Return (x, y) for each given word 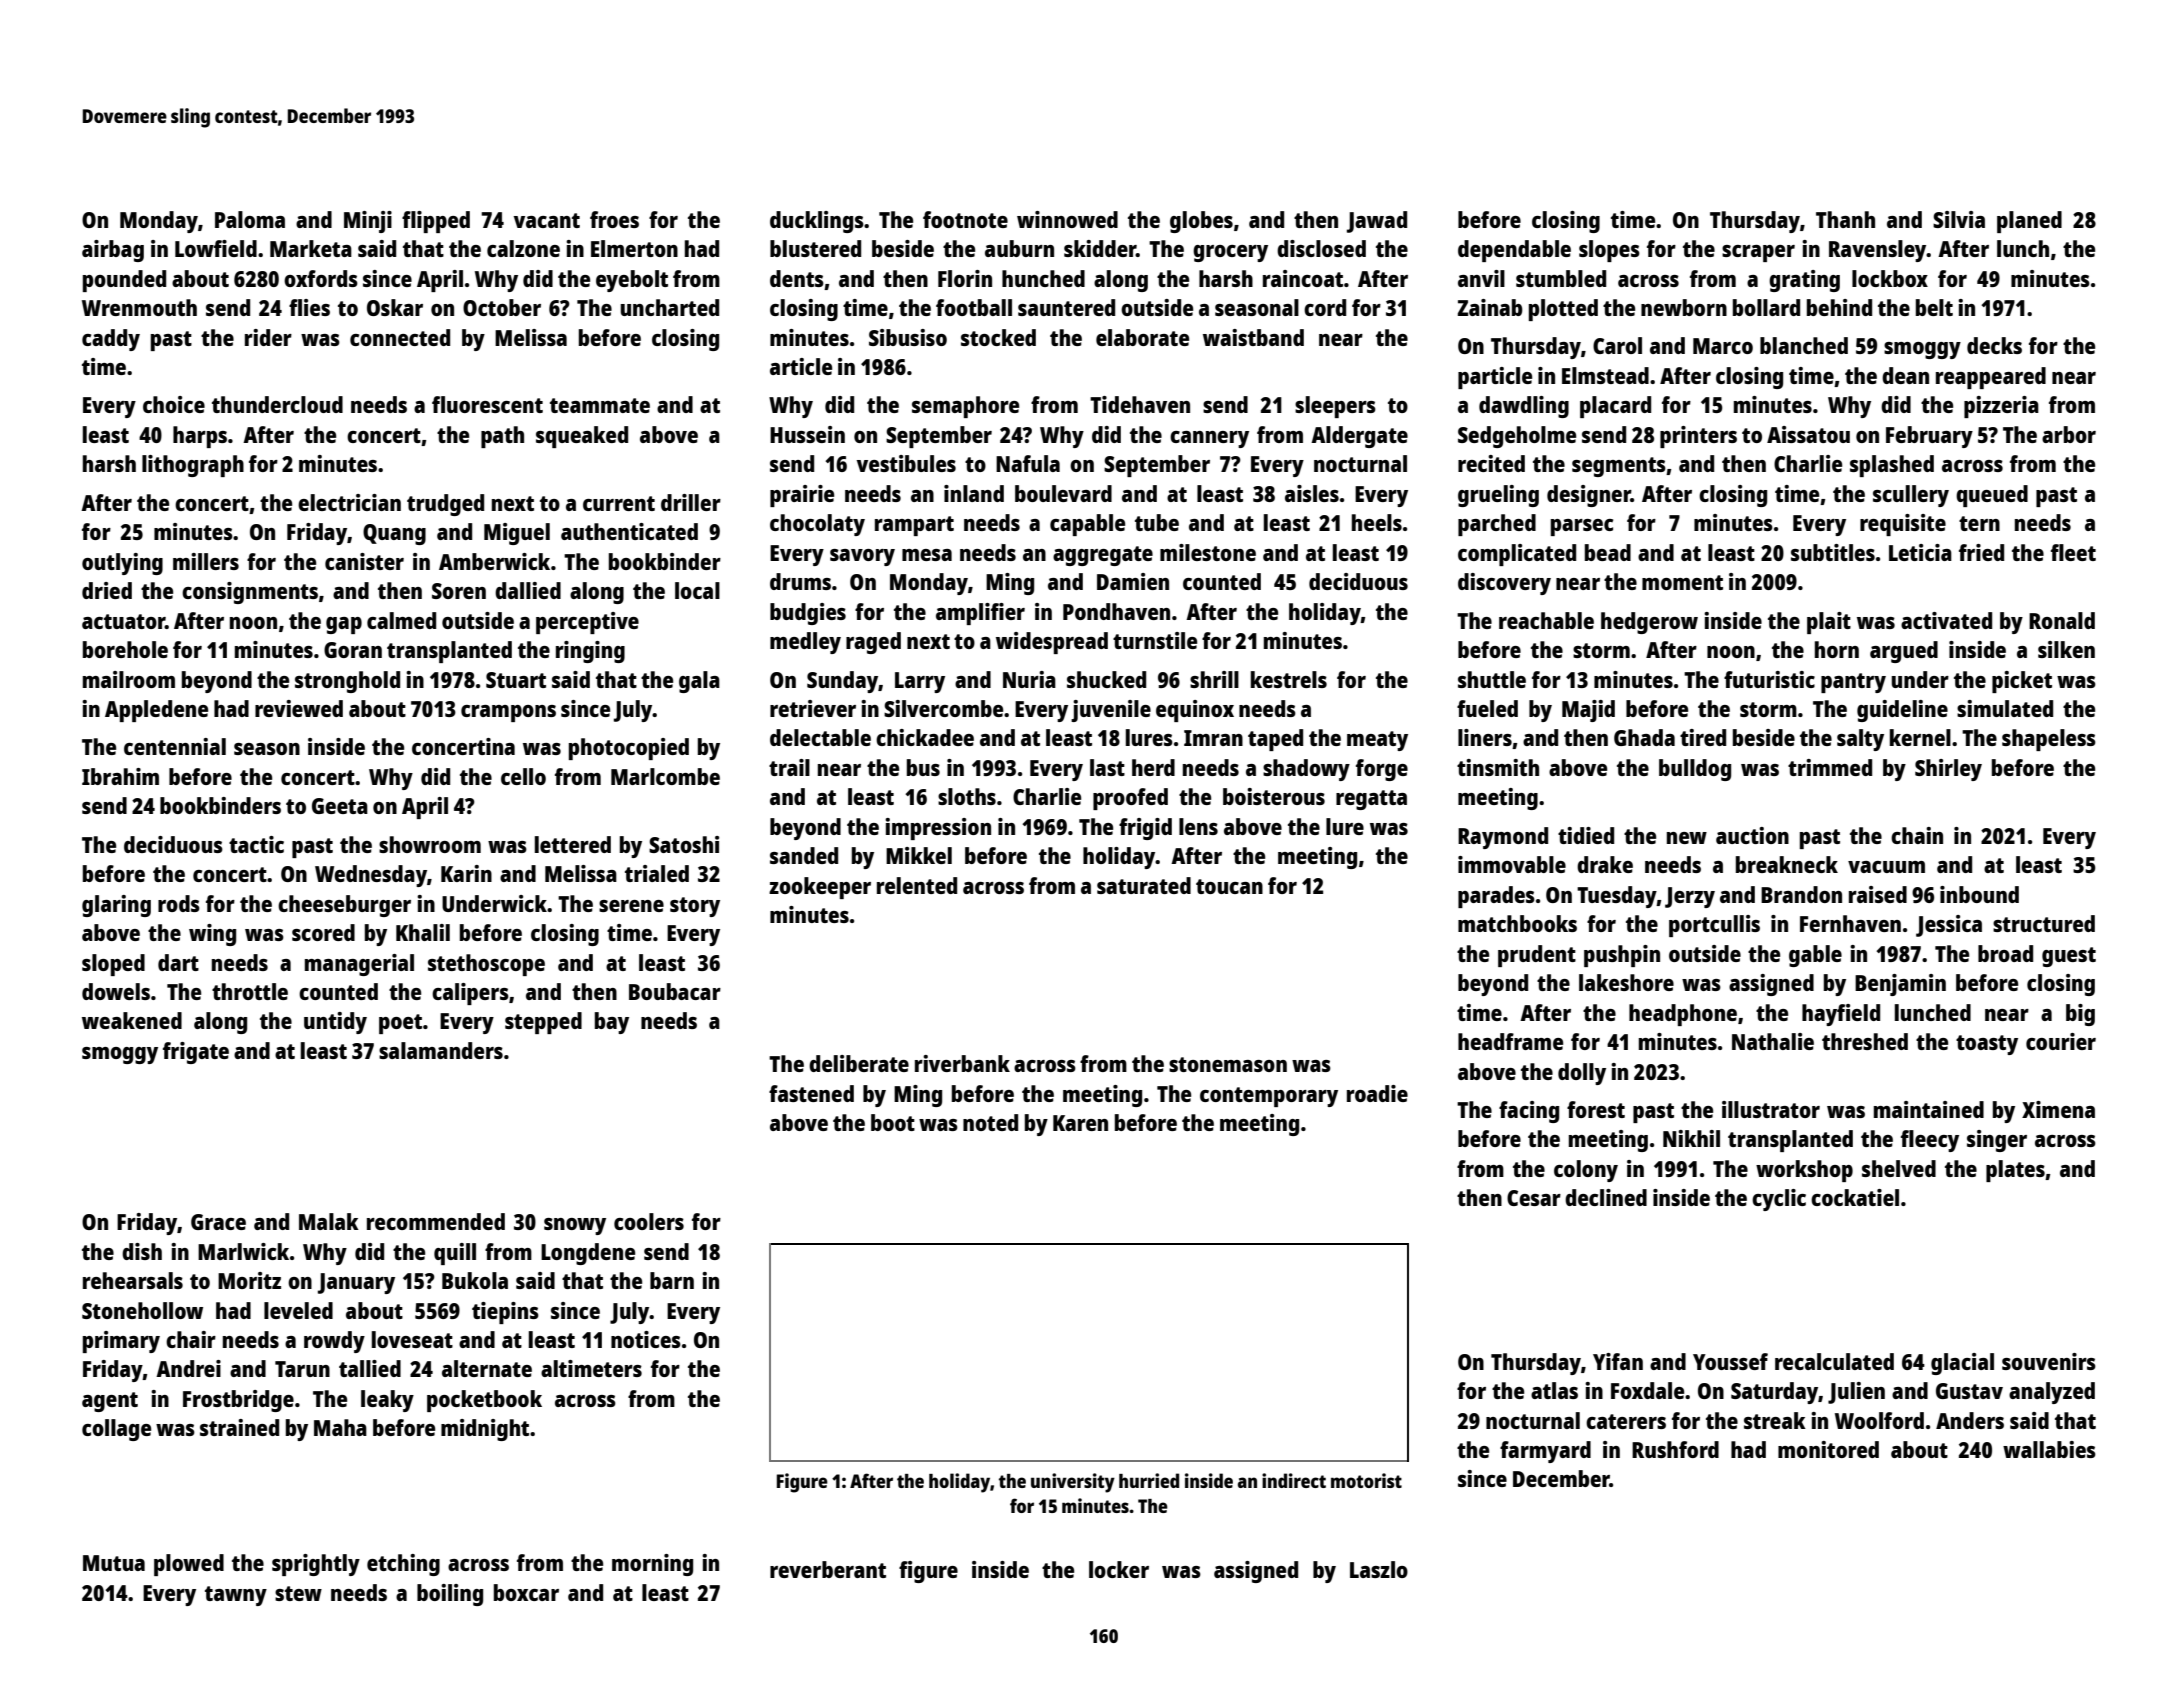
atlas (1554, 1390)
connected (400, 337)
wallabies (2049, 1449)
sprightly (316, 1565)
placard (1615, 407)
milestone (1208, 552)
